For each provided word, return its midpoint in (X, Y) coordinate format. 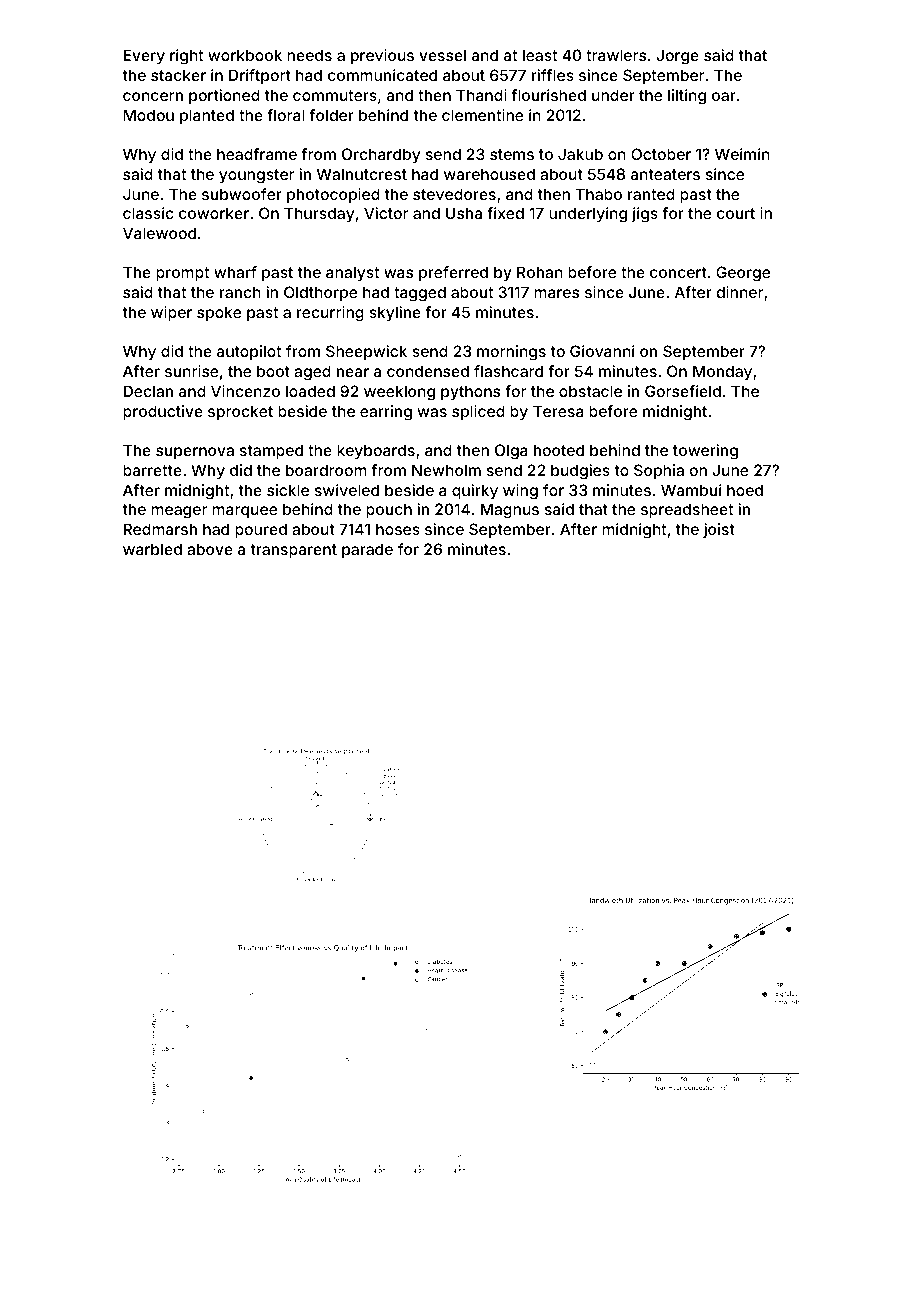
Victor (386, 213)
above (210, 549)
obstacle (590, 391)
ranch (240, 292)
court (736, 213)
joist (719, 530)
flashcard (508, 371)
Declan (148, 391)
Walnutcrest (362, 174)
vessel (442, 55)
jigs (645, 215)
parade (367, 550)
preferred (453, 273)
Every (144, 57)
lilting (687, 97)
